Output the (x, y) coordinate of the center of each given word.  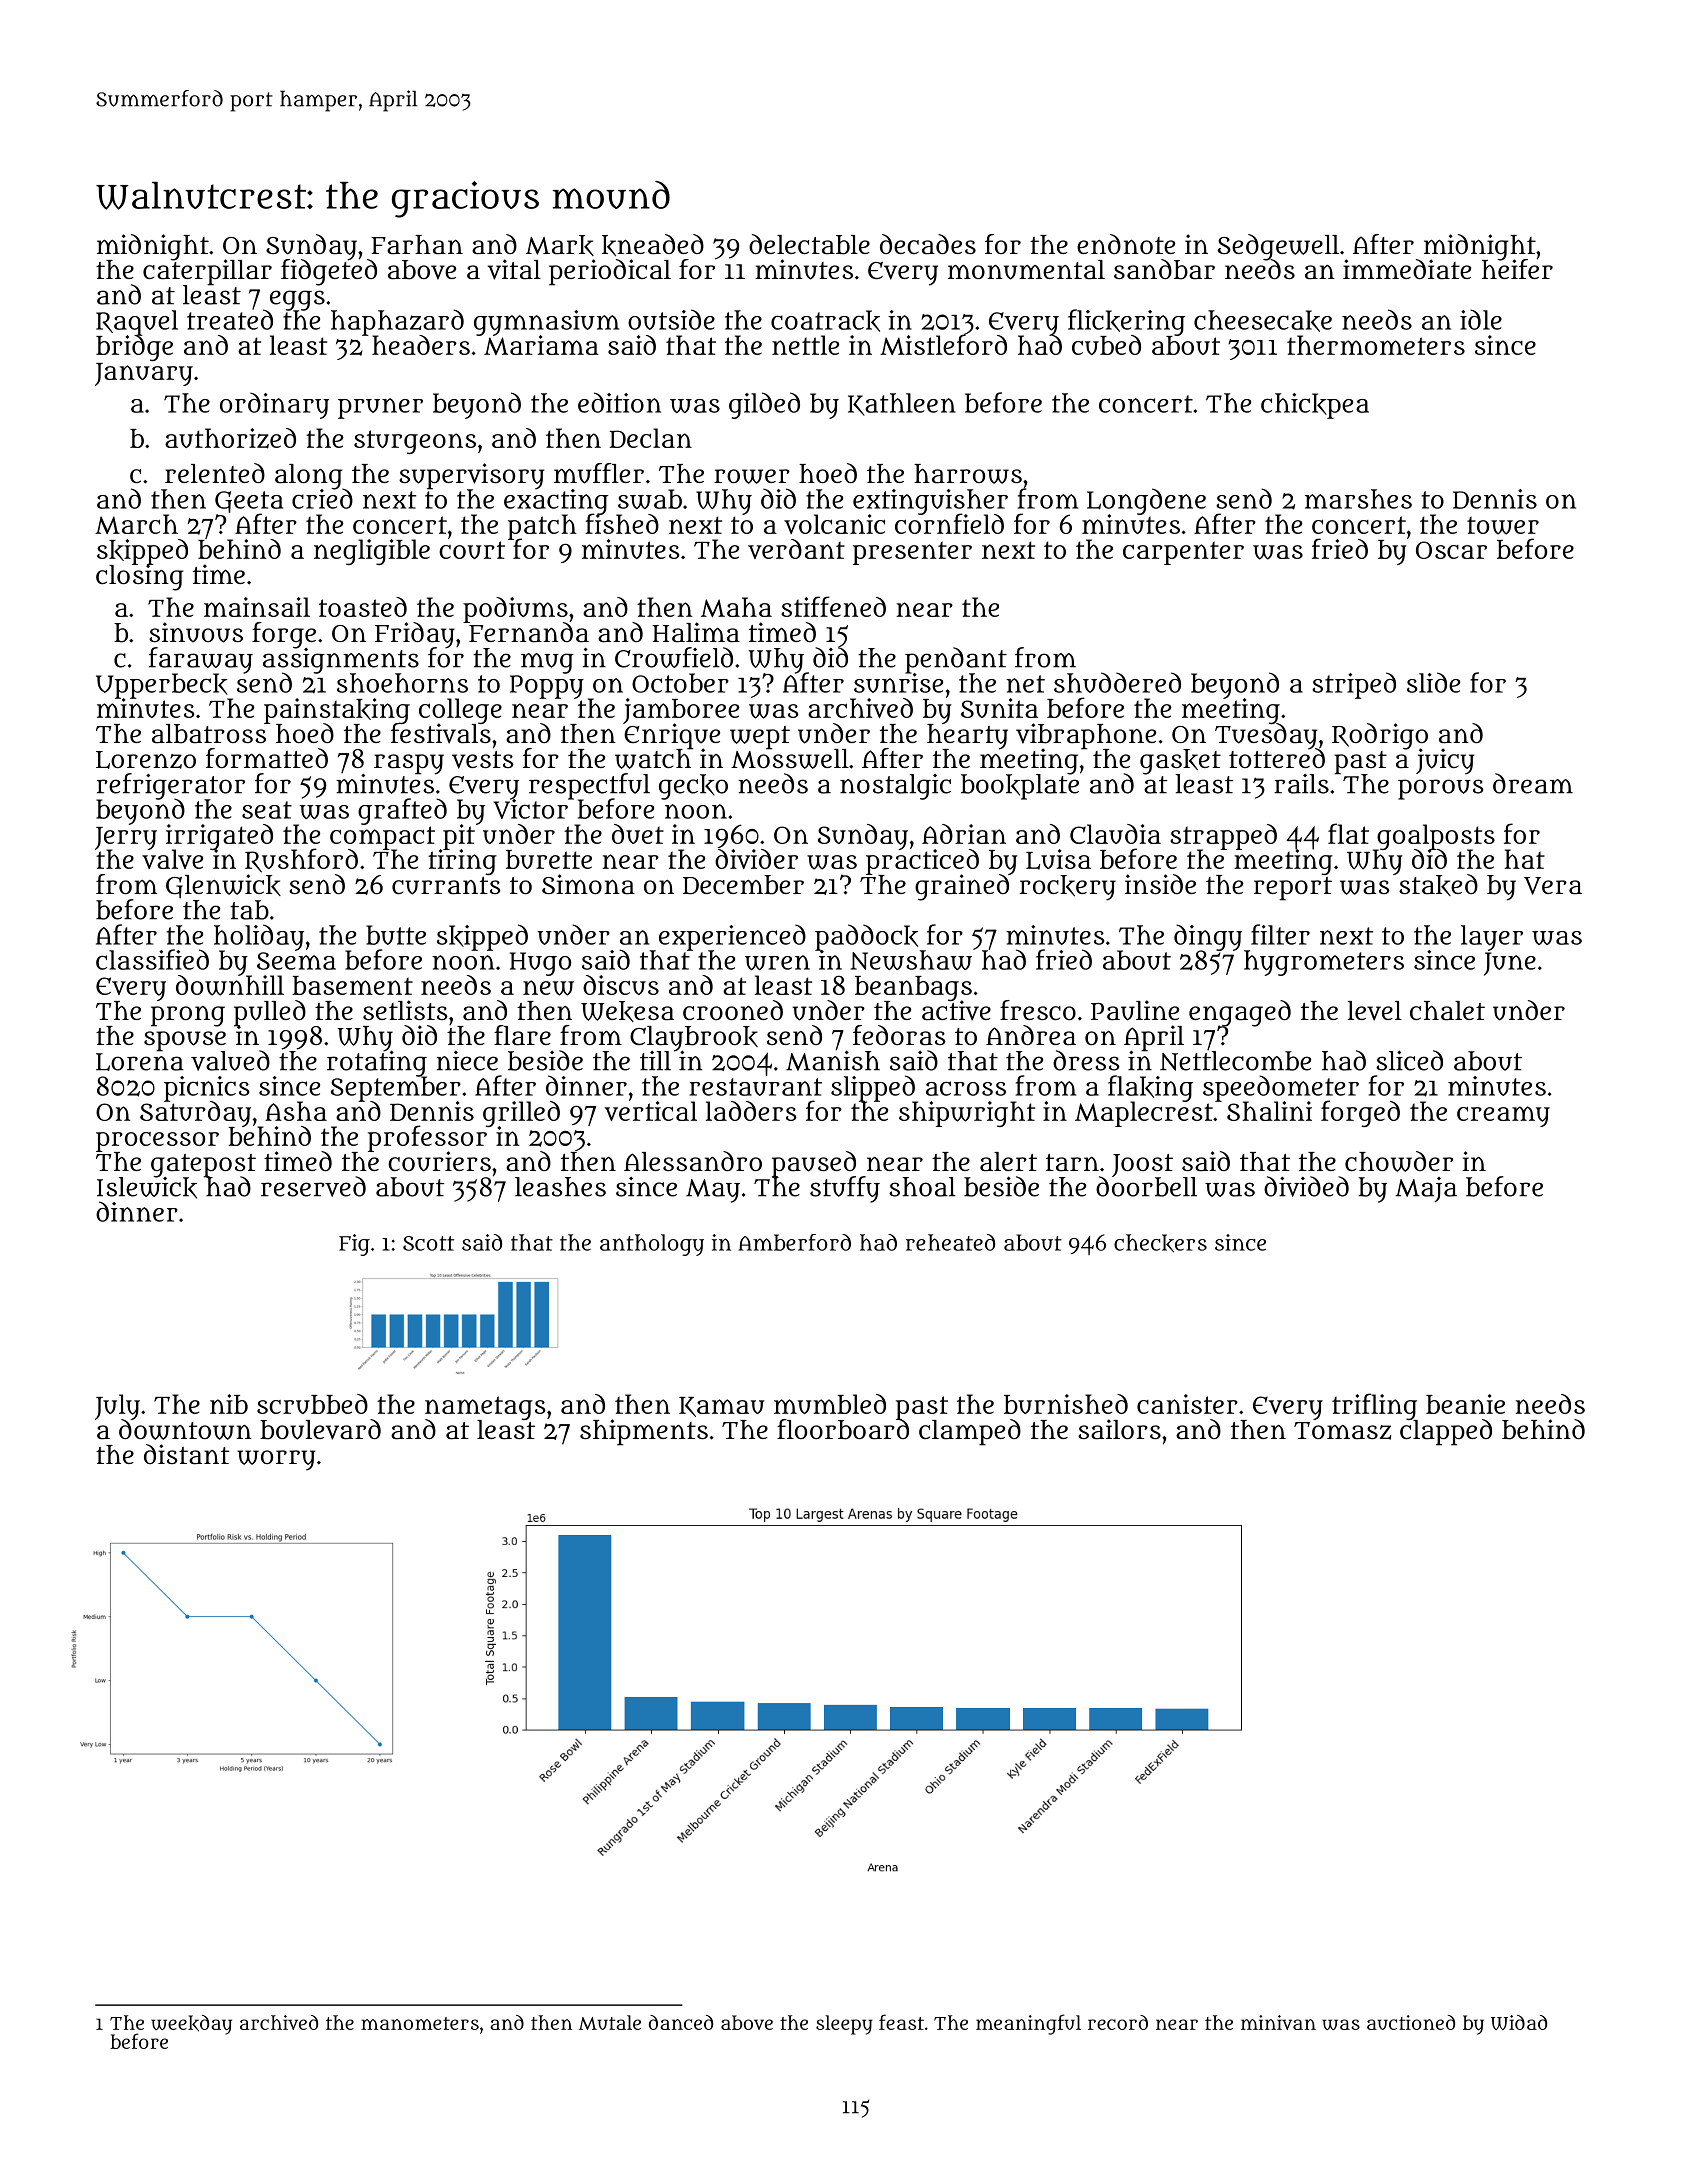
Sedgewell (1278, 247)
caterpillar (207, 272)
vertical (651, 1111)
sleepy (844, 2025)
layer (1492, 938)
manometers (420, 2023)
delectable (809, 244)
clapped (1446, 1433)
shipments (644, 1432)
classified (152, 959)
